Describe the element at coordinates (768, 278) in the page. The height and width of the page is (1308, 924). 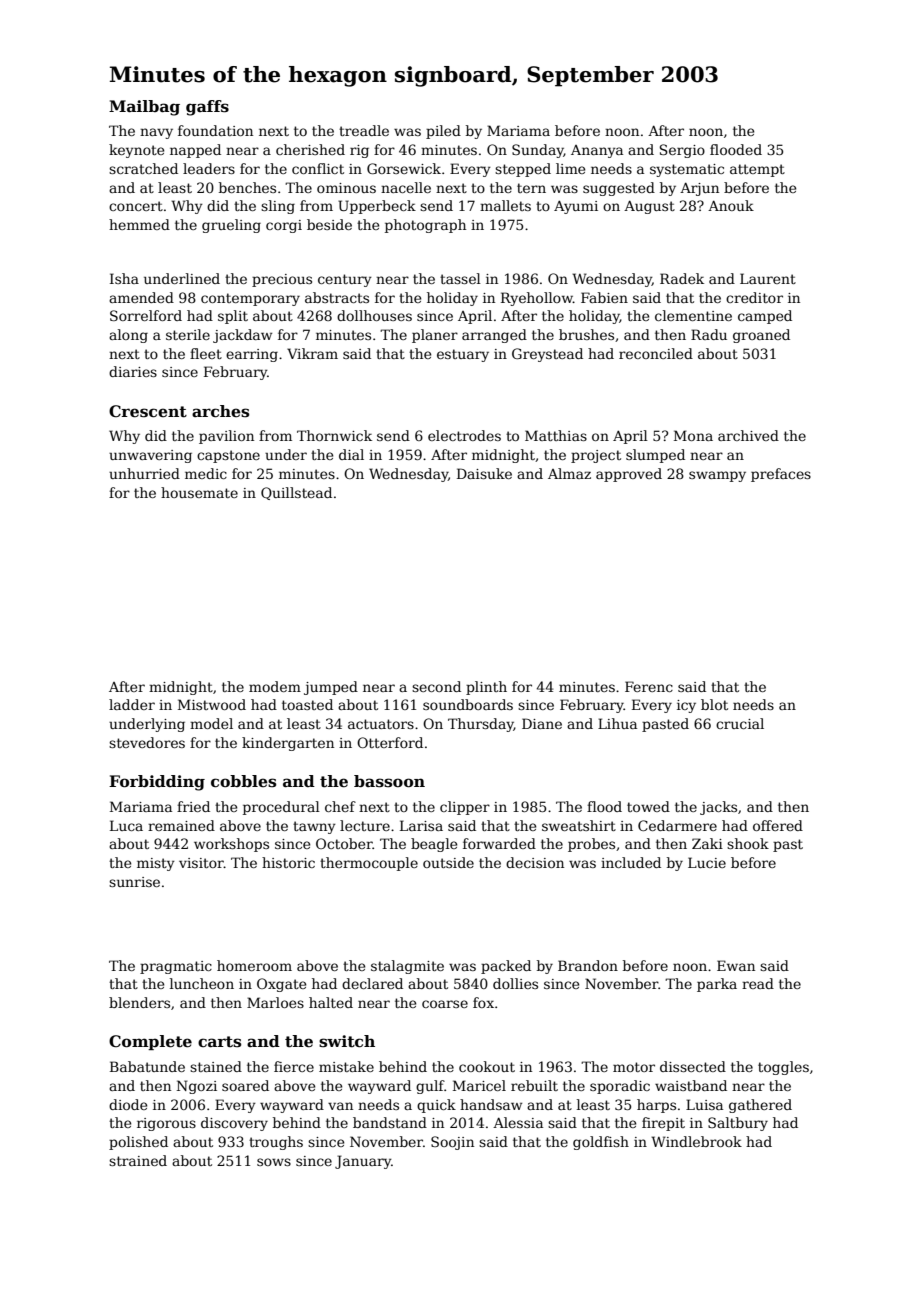
I see `Laurent` at that location.
